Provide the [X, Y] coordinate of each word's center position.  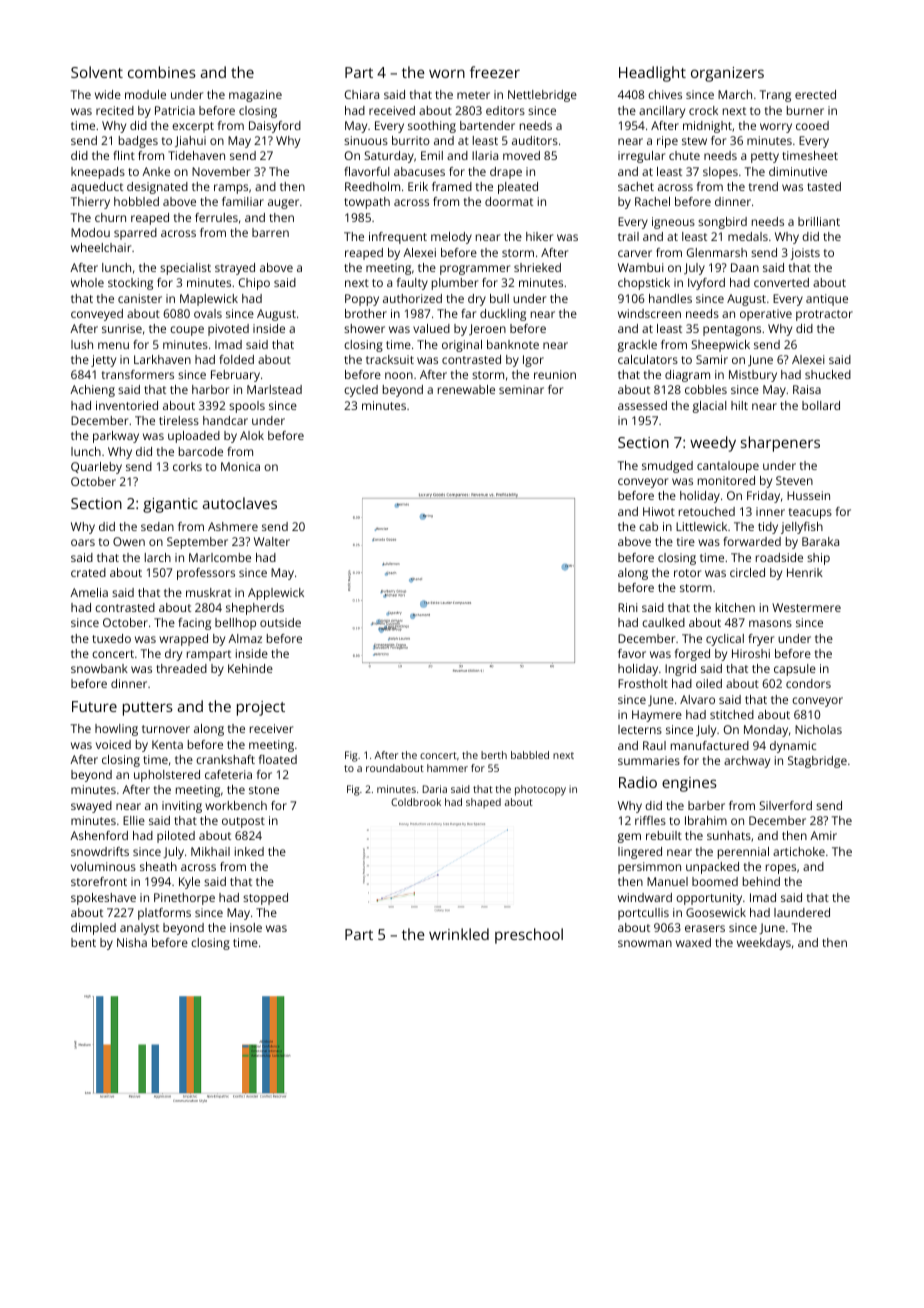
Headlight [652, 74]
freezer [495, 72]
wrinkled [459, 934]
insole [246, 927]
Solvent [97, 72]
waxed [693, 942]
